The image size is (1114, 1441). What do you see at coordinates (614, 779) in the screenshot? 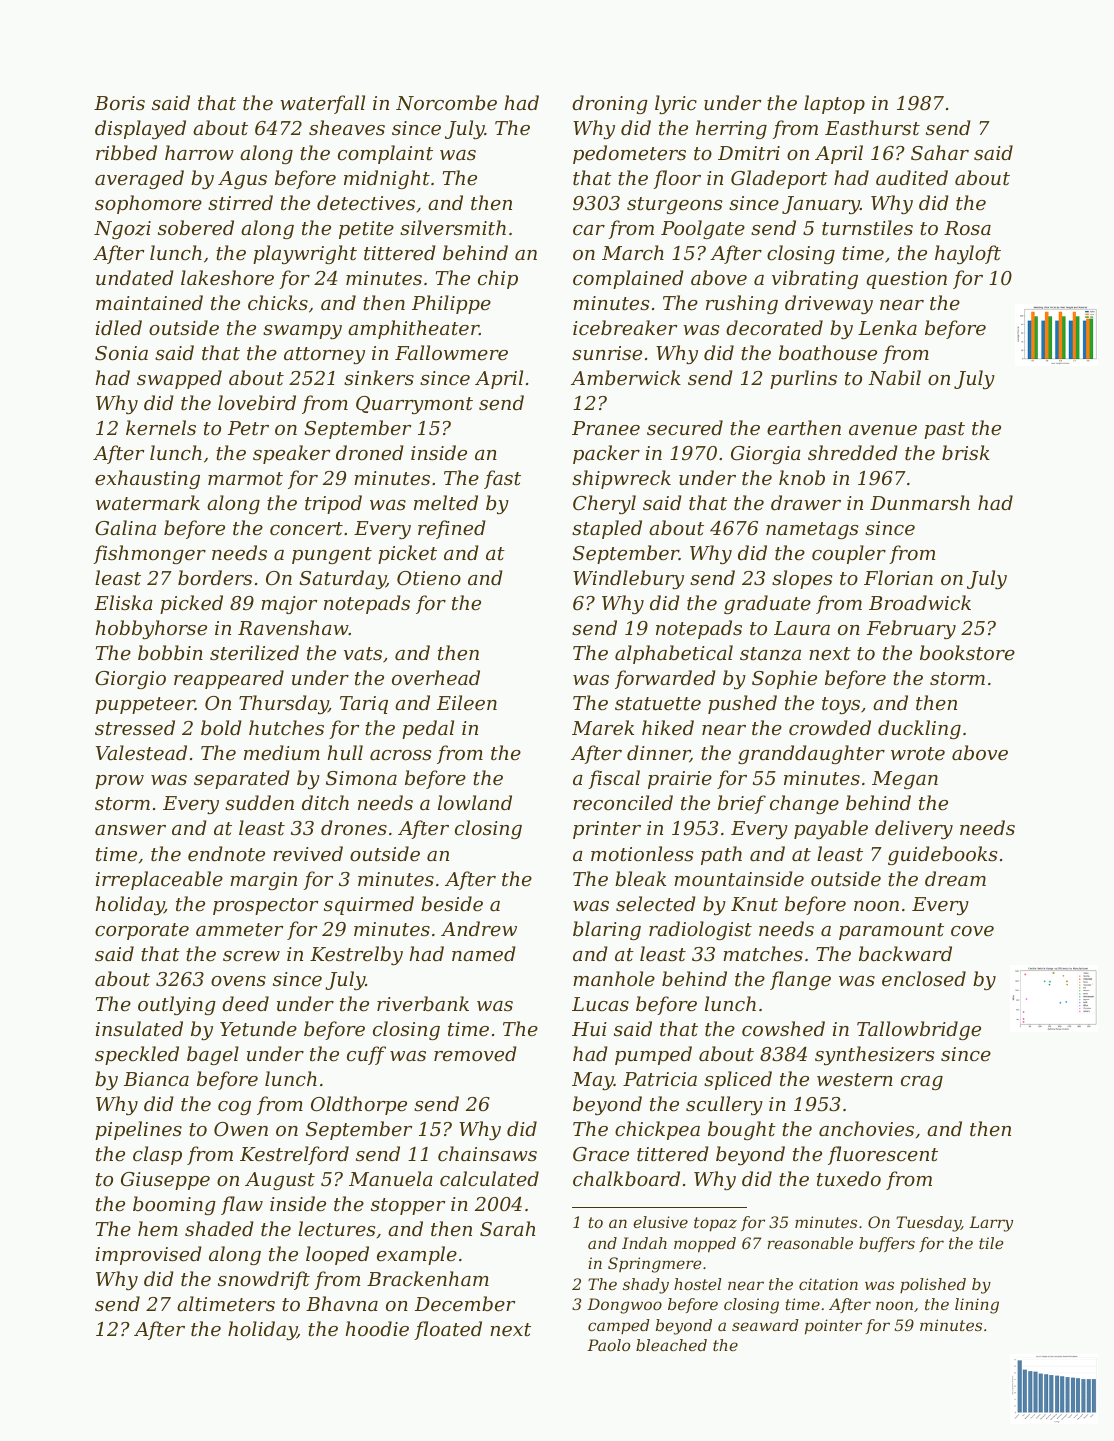
I see `fiscal` at bounding box center [614, 779].
